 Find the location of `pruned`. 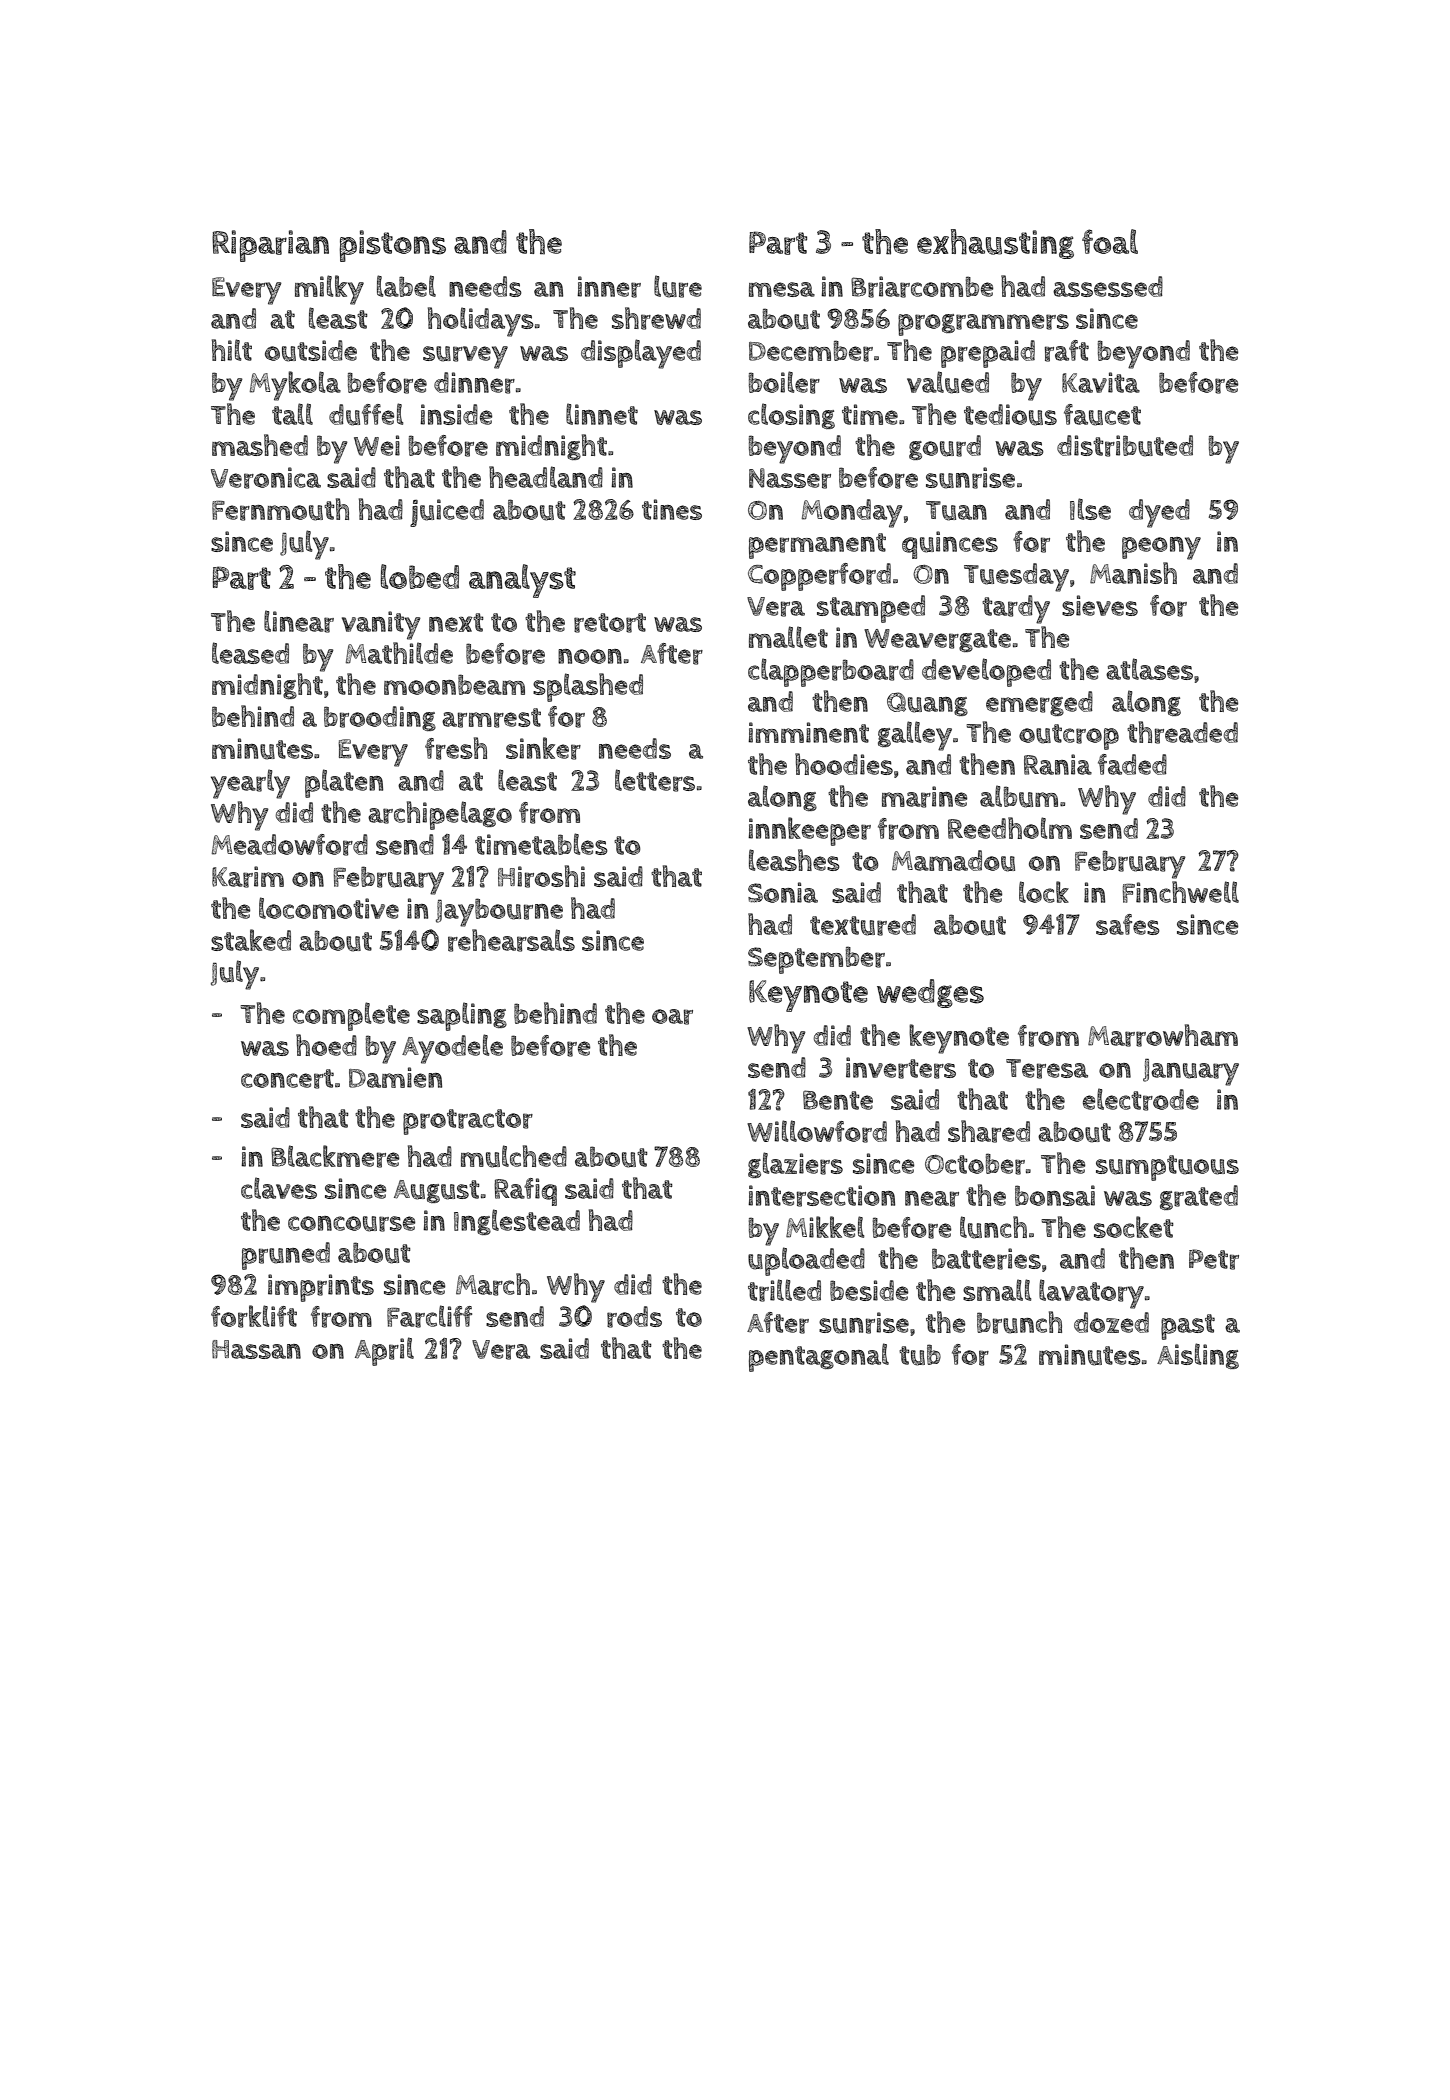

pruned is located at coordinates (286, 1256).
